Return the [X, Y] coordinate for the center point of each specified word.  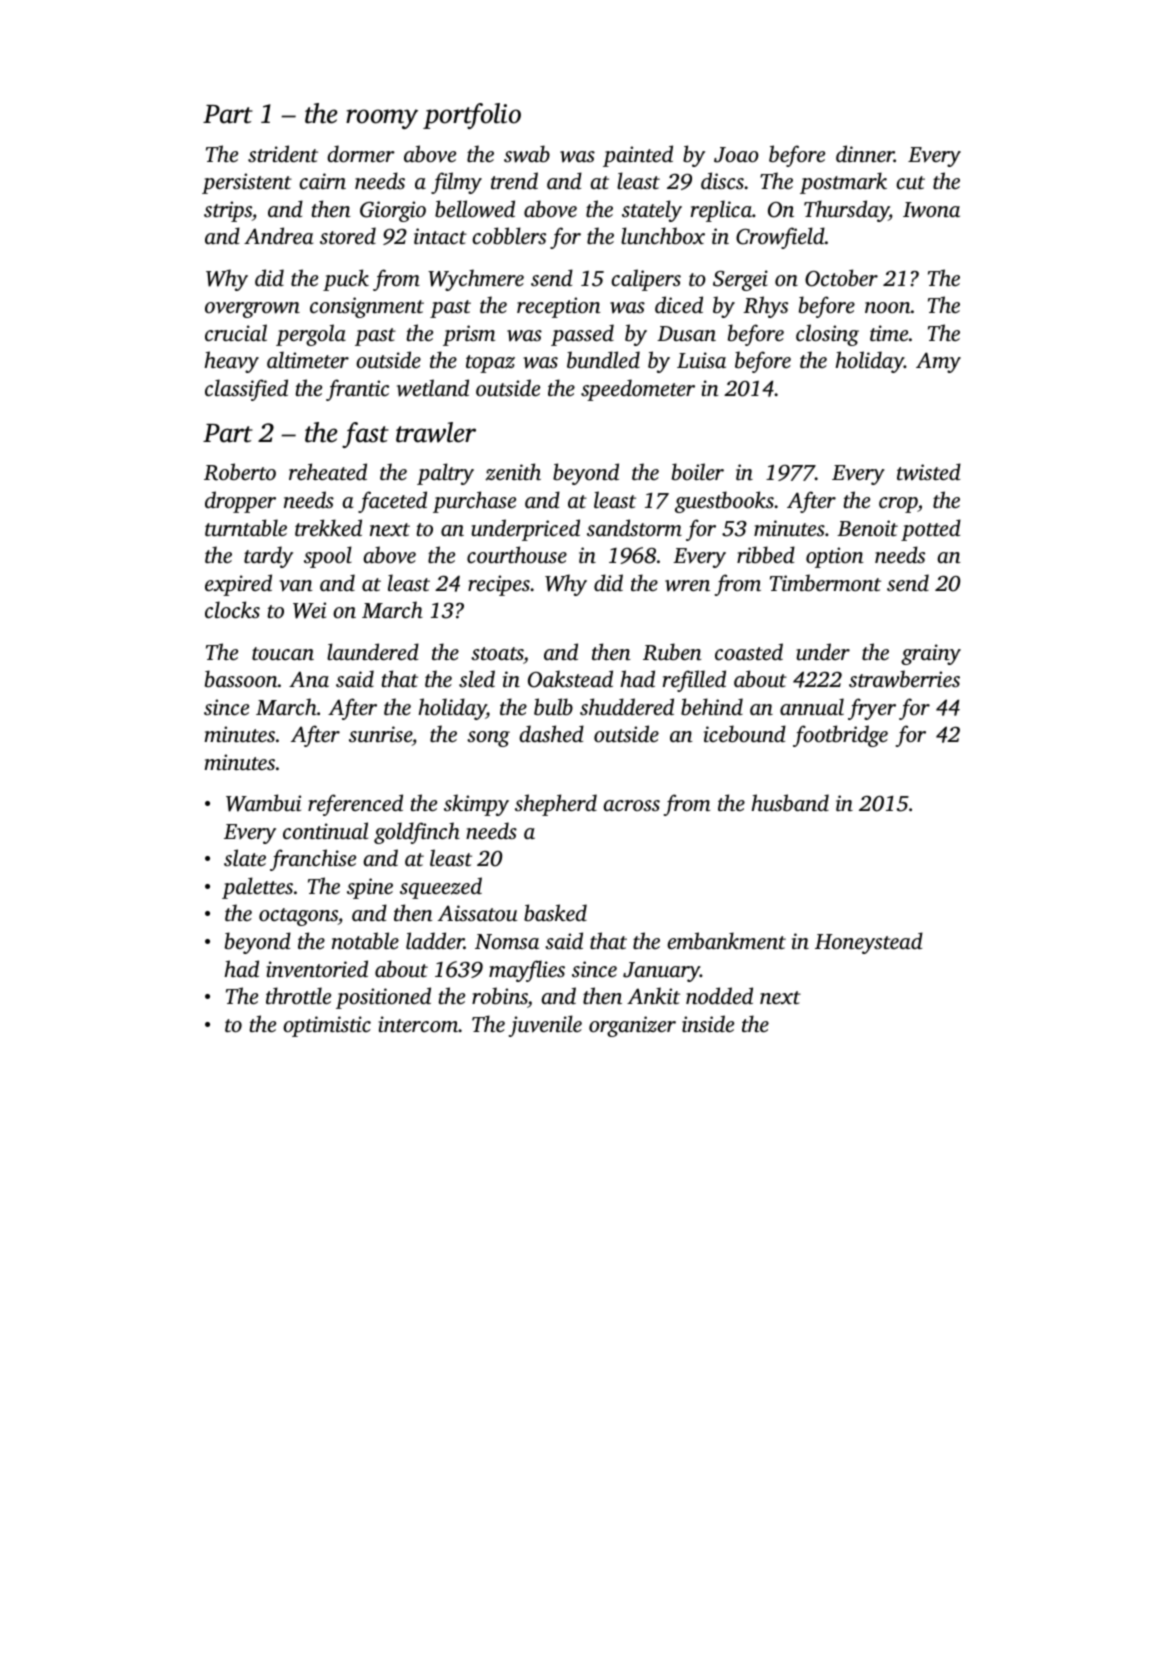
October [841, 278]
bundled [603, 359]
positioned [383, 998]
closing [827, 335]
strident [283, 153]
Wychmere [476, 280]
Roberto [240, 472]
